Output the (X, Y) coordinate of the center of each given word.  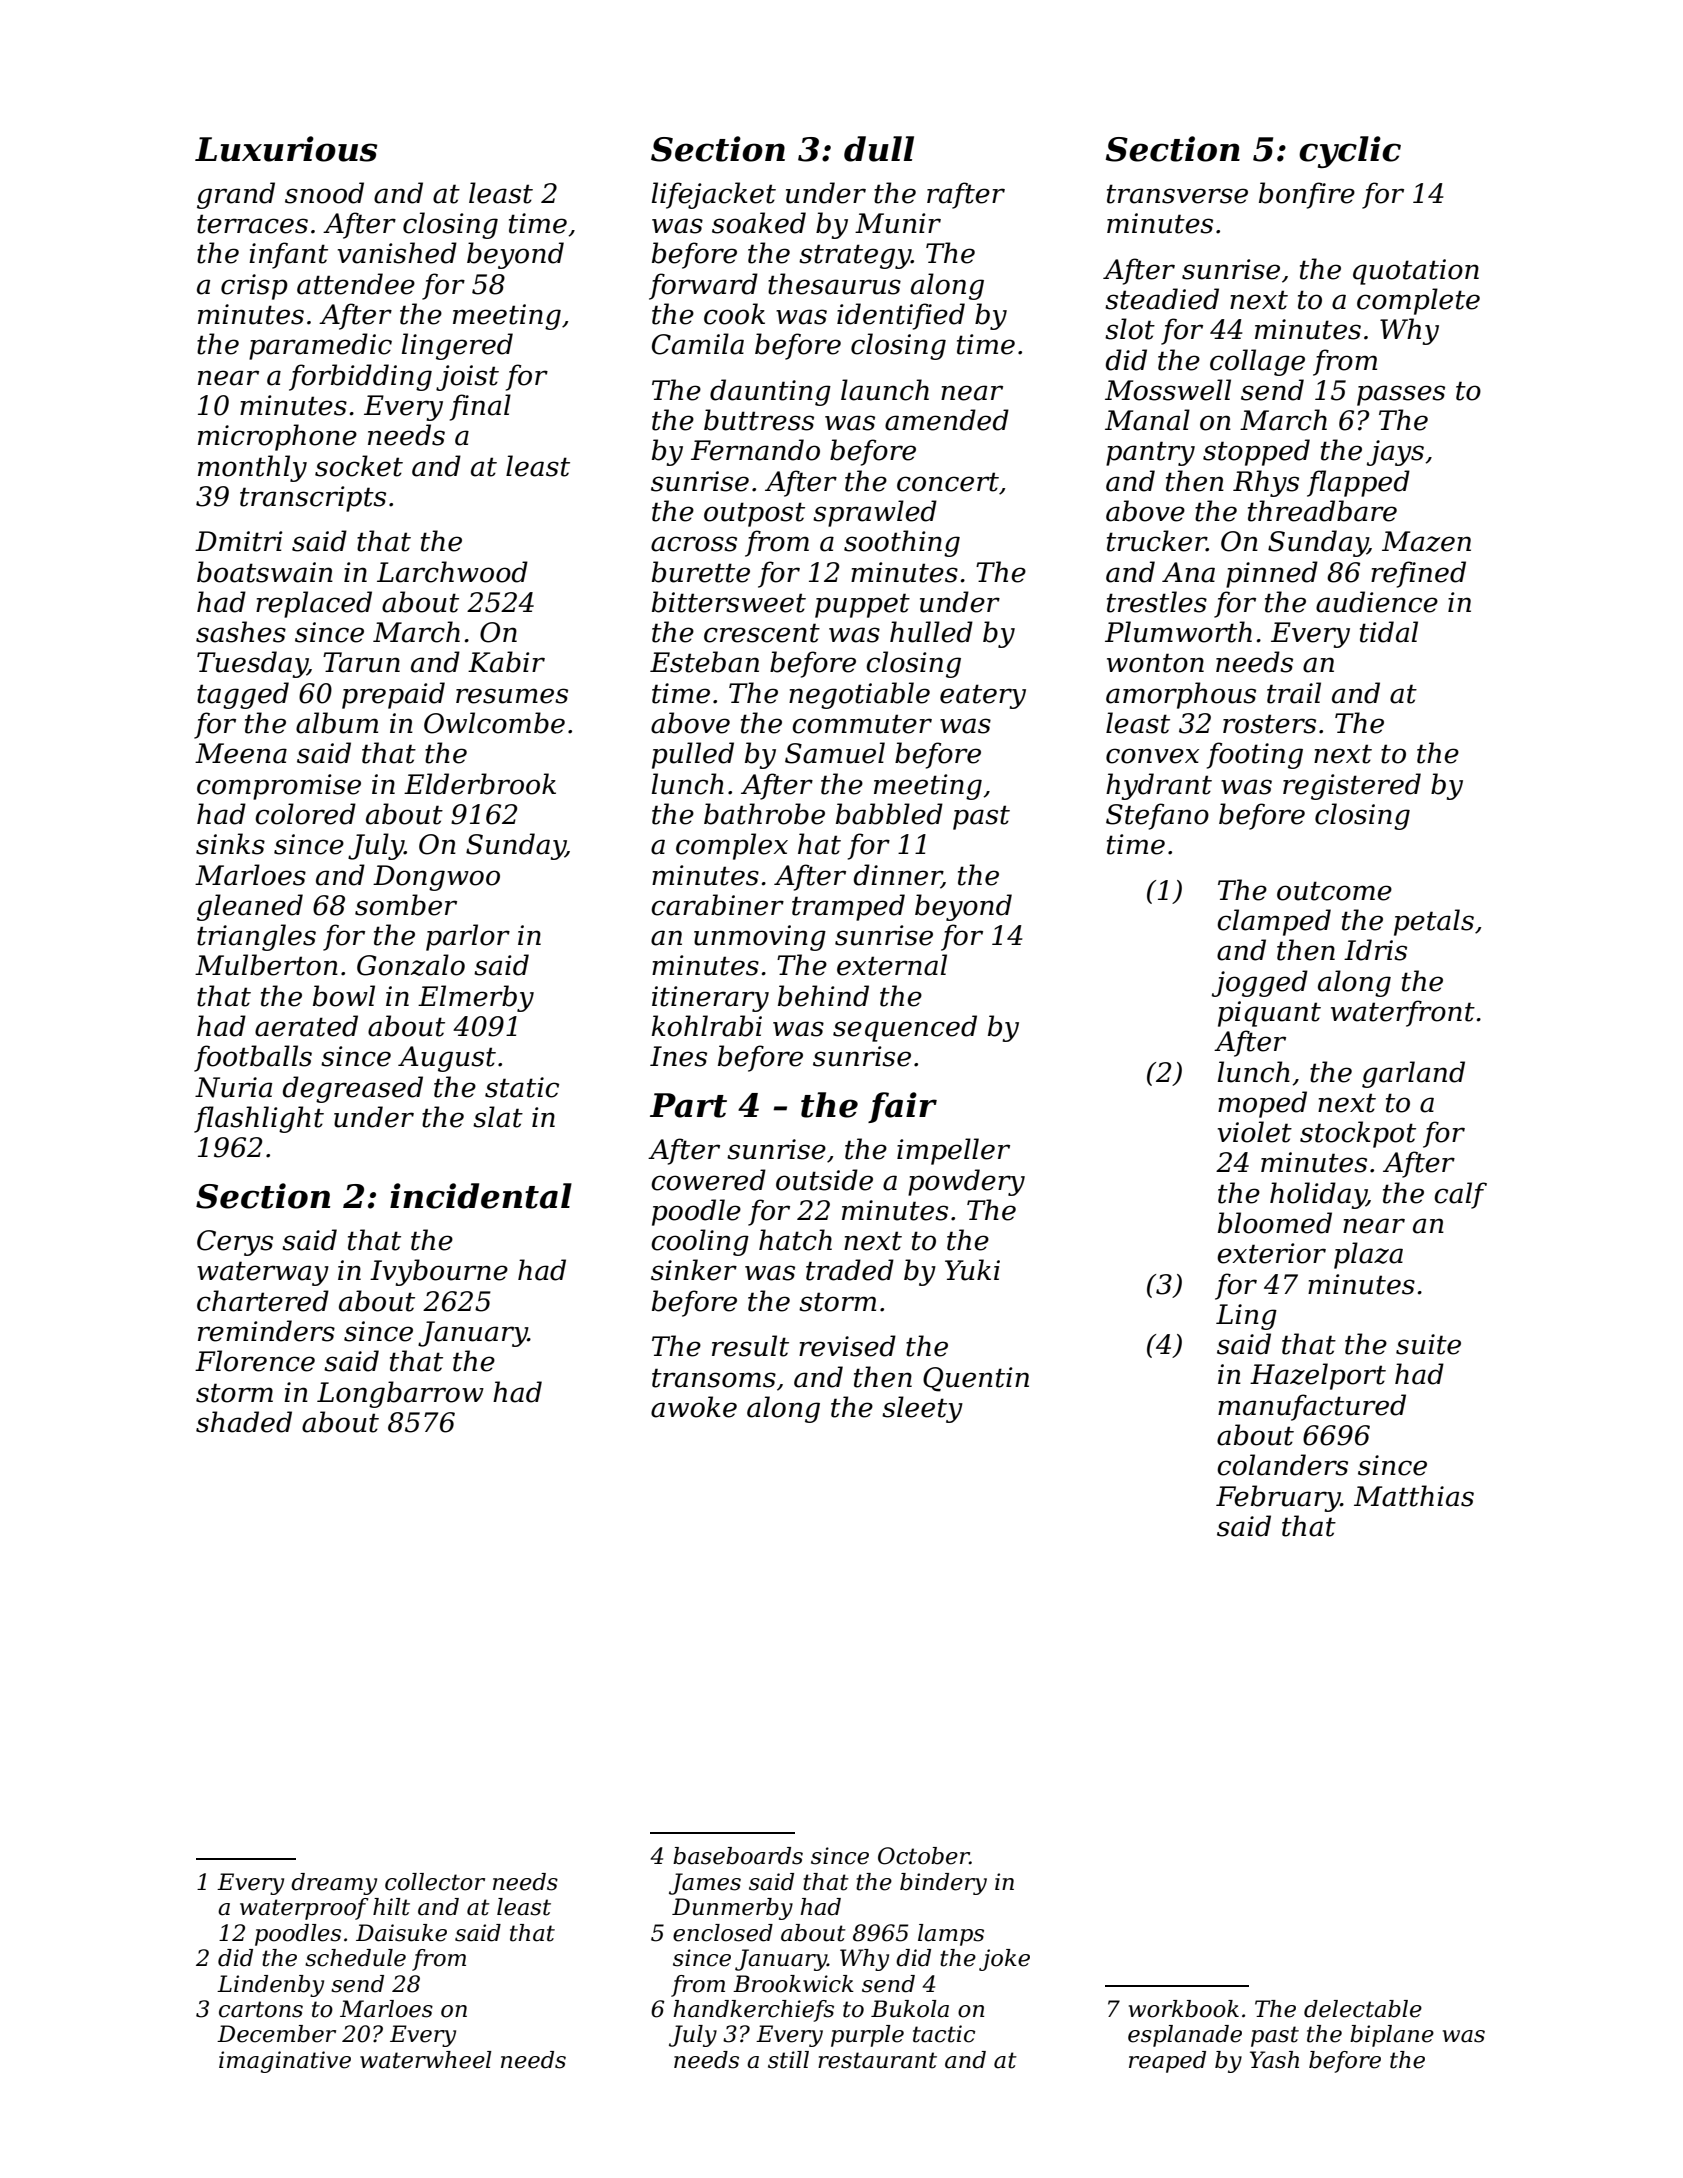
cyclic (1350, 152)
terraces (252, 224)
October (924, 1856)
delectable (1363, 2009)
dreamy (334, 1884)
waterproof (304, 1909)
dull (879, 149)
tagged (243, 695)
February (1278, 1498)
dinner (898, 875)
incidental (481, 1196)
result (750, 1346)
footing (1255, 755)
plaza (1368, 1255)
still (788, 2060)
